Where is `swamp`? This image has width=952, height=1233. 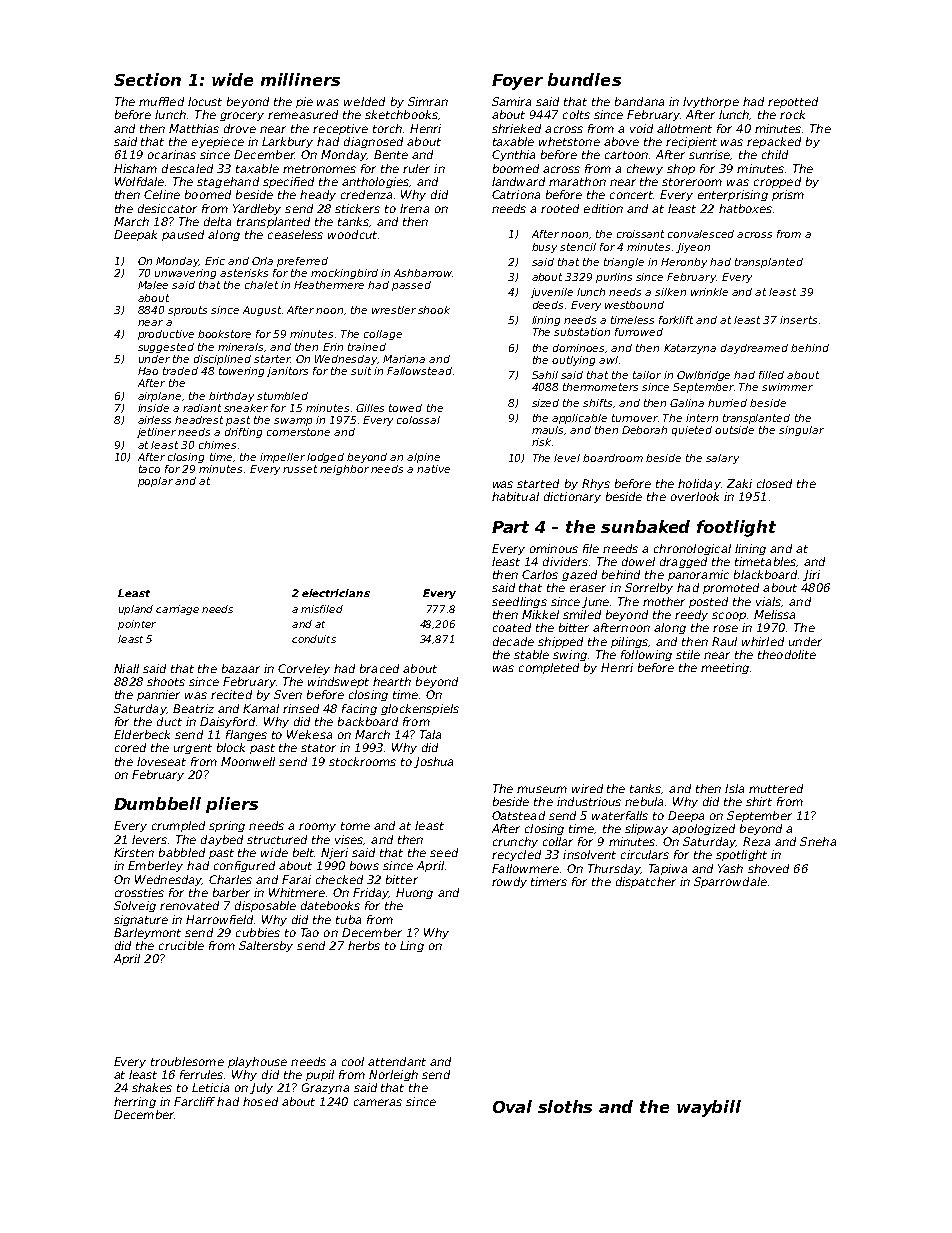
swamp is located at coordinates (293, 422).
